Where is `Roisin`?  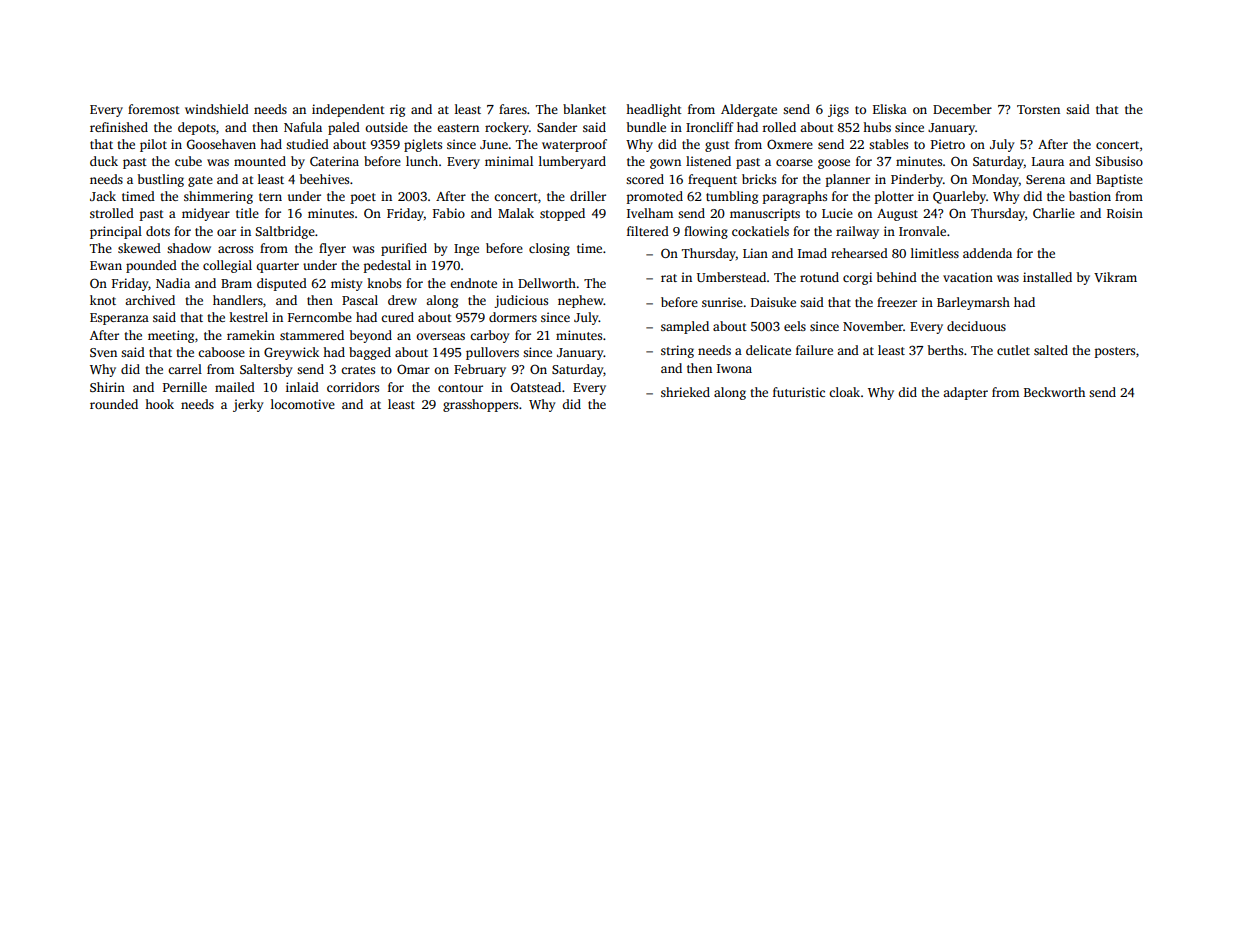 Roisin is located at coordinates (1125, 213).
